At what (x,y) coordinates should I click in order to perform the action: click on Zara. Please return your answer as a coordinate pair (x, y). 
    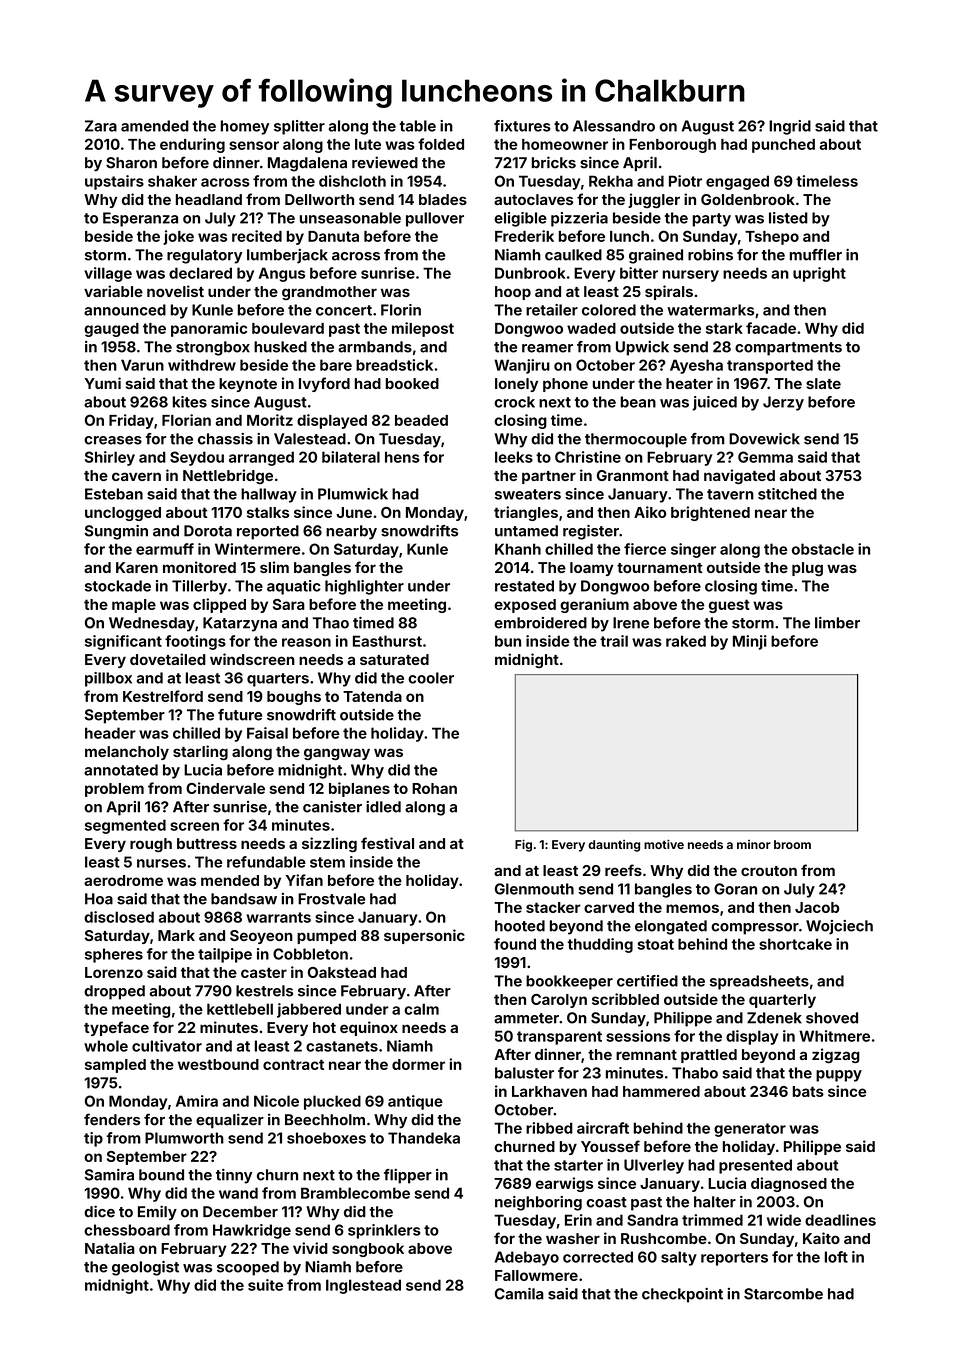
    Looking at the image, I should click on (101, 126).
